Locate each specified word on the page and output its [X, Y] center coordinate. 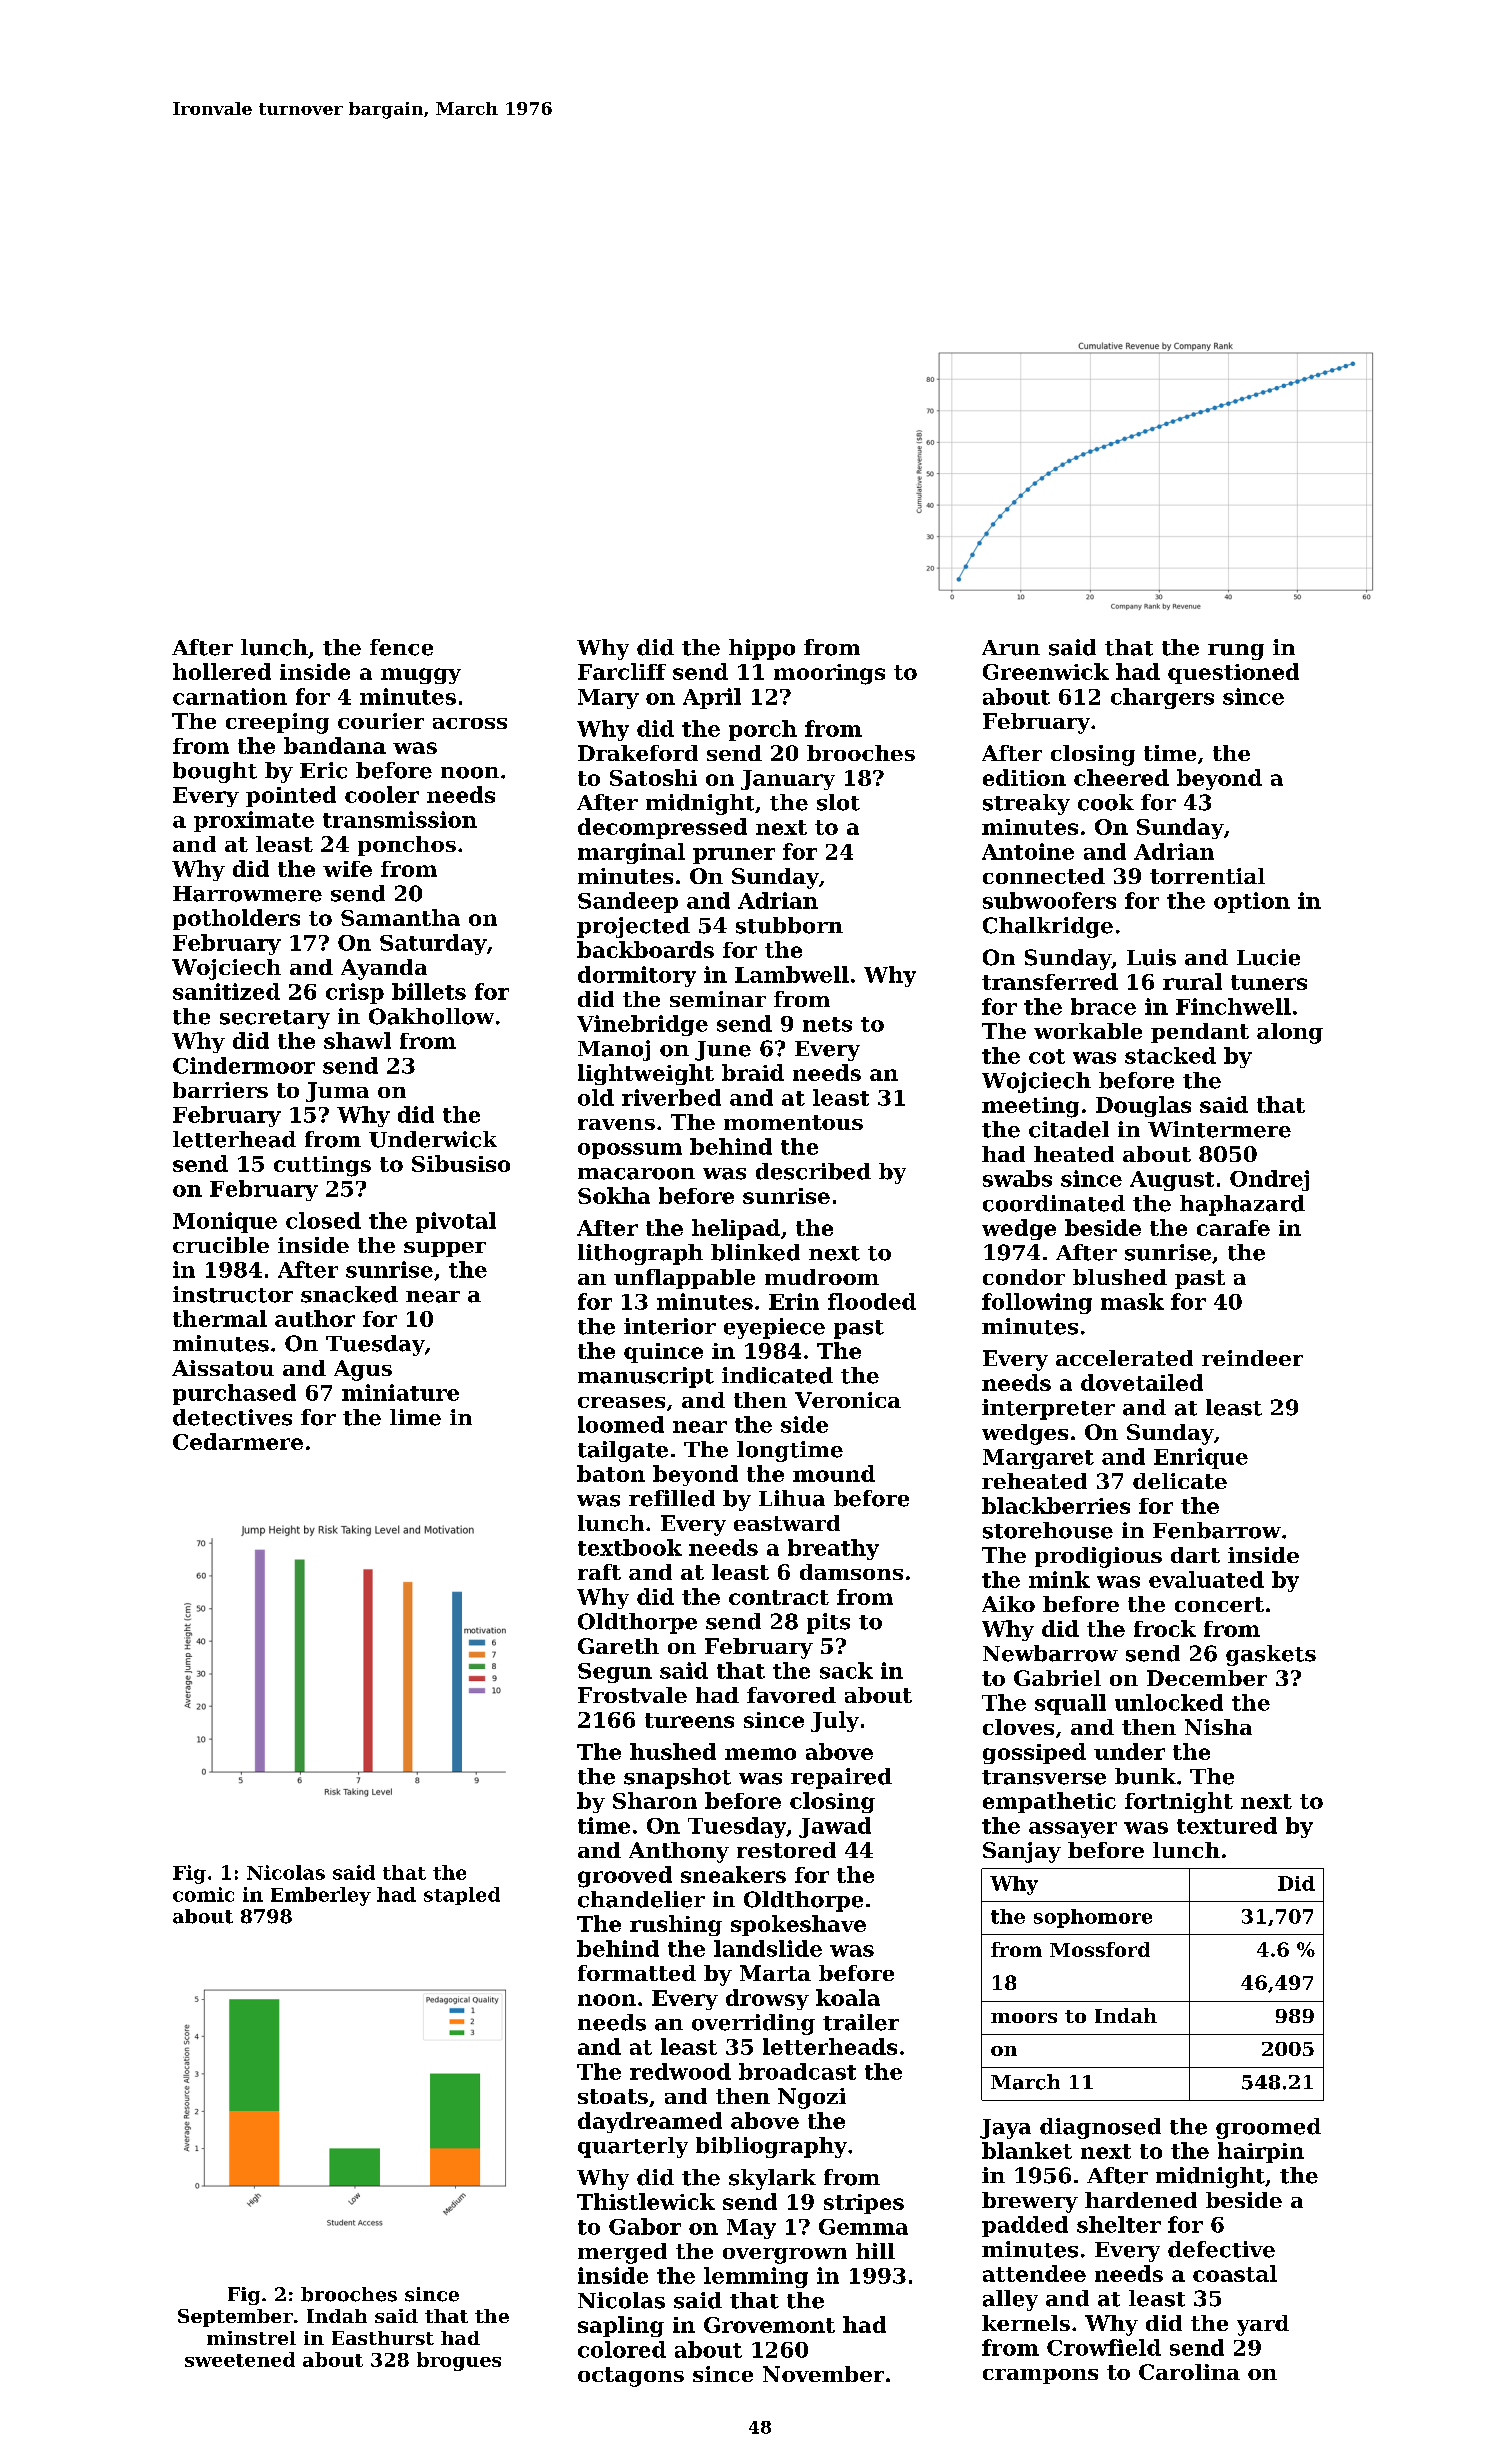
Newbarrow [1050, 1653]
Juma [337, 1092]
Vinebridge [642, 1025]
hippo [762, 649]
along [1290, 1033]
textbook [630, 1547]
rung [1236, 652]
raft [599, 1572]
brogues [459, 2361]
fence [401, 647]
